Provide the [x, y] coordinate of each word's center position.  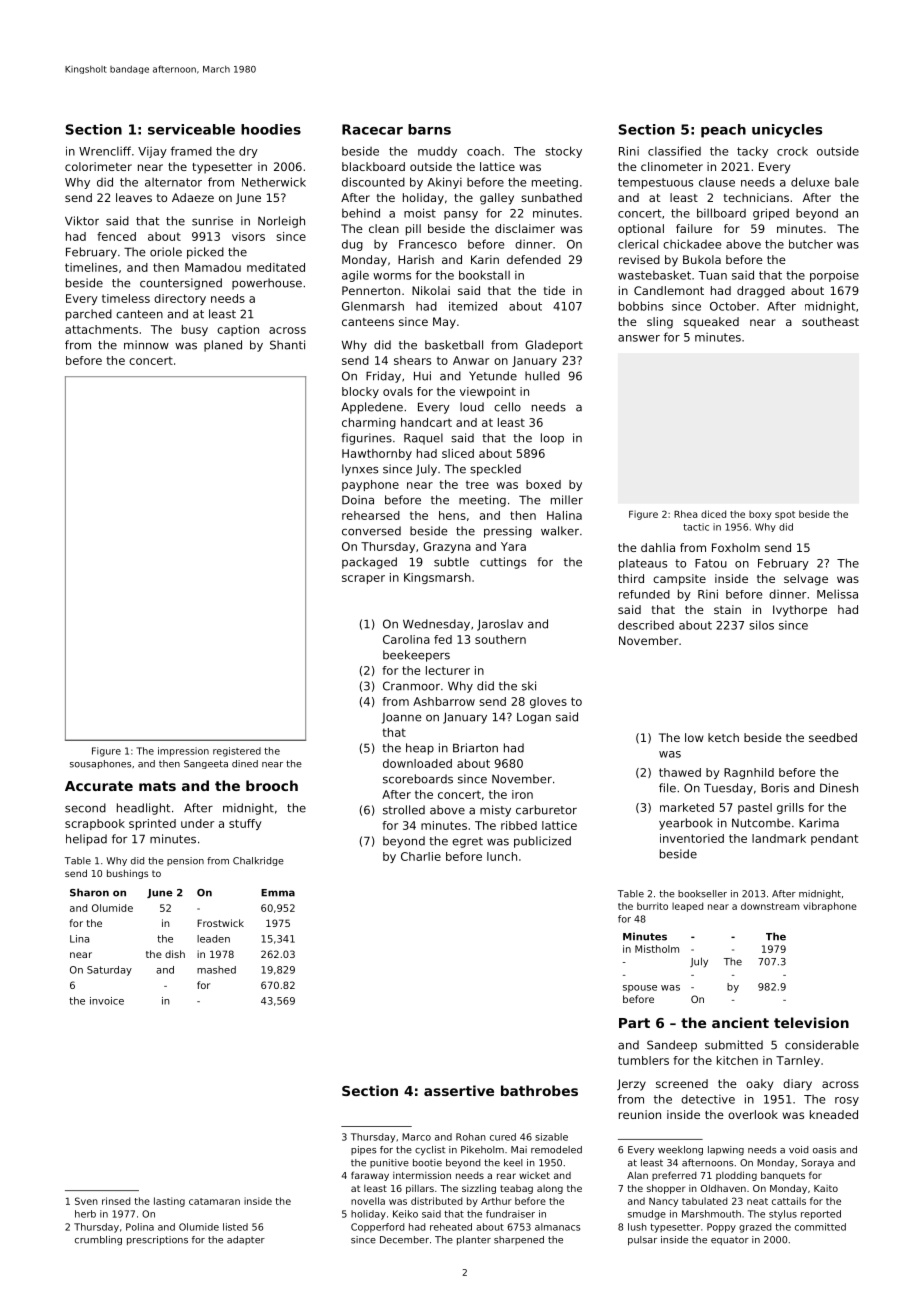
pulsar [642, 1240]
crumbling [98, 1240]
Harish [416, 259]
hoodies [271, 129]
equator [730, 1240]
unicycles [787, 131]
